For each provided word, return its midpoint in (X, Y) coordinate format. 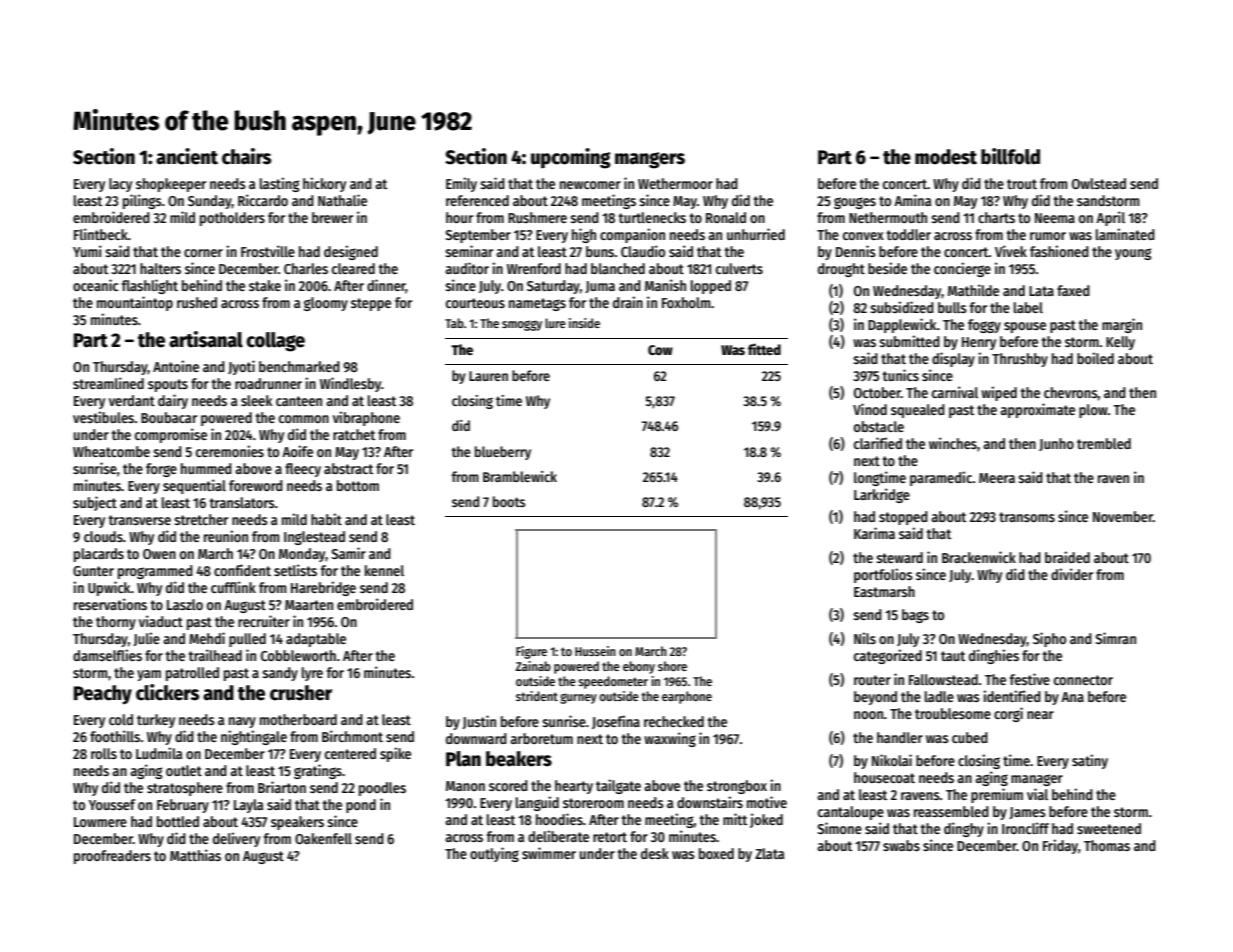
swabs (901, 845)
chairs (246, 156)
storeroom (593, 803)
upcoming (571, 158)
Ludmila (159, 753)
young (1133, 254)
